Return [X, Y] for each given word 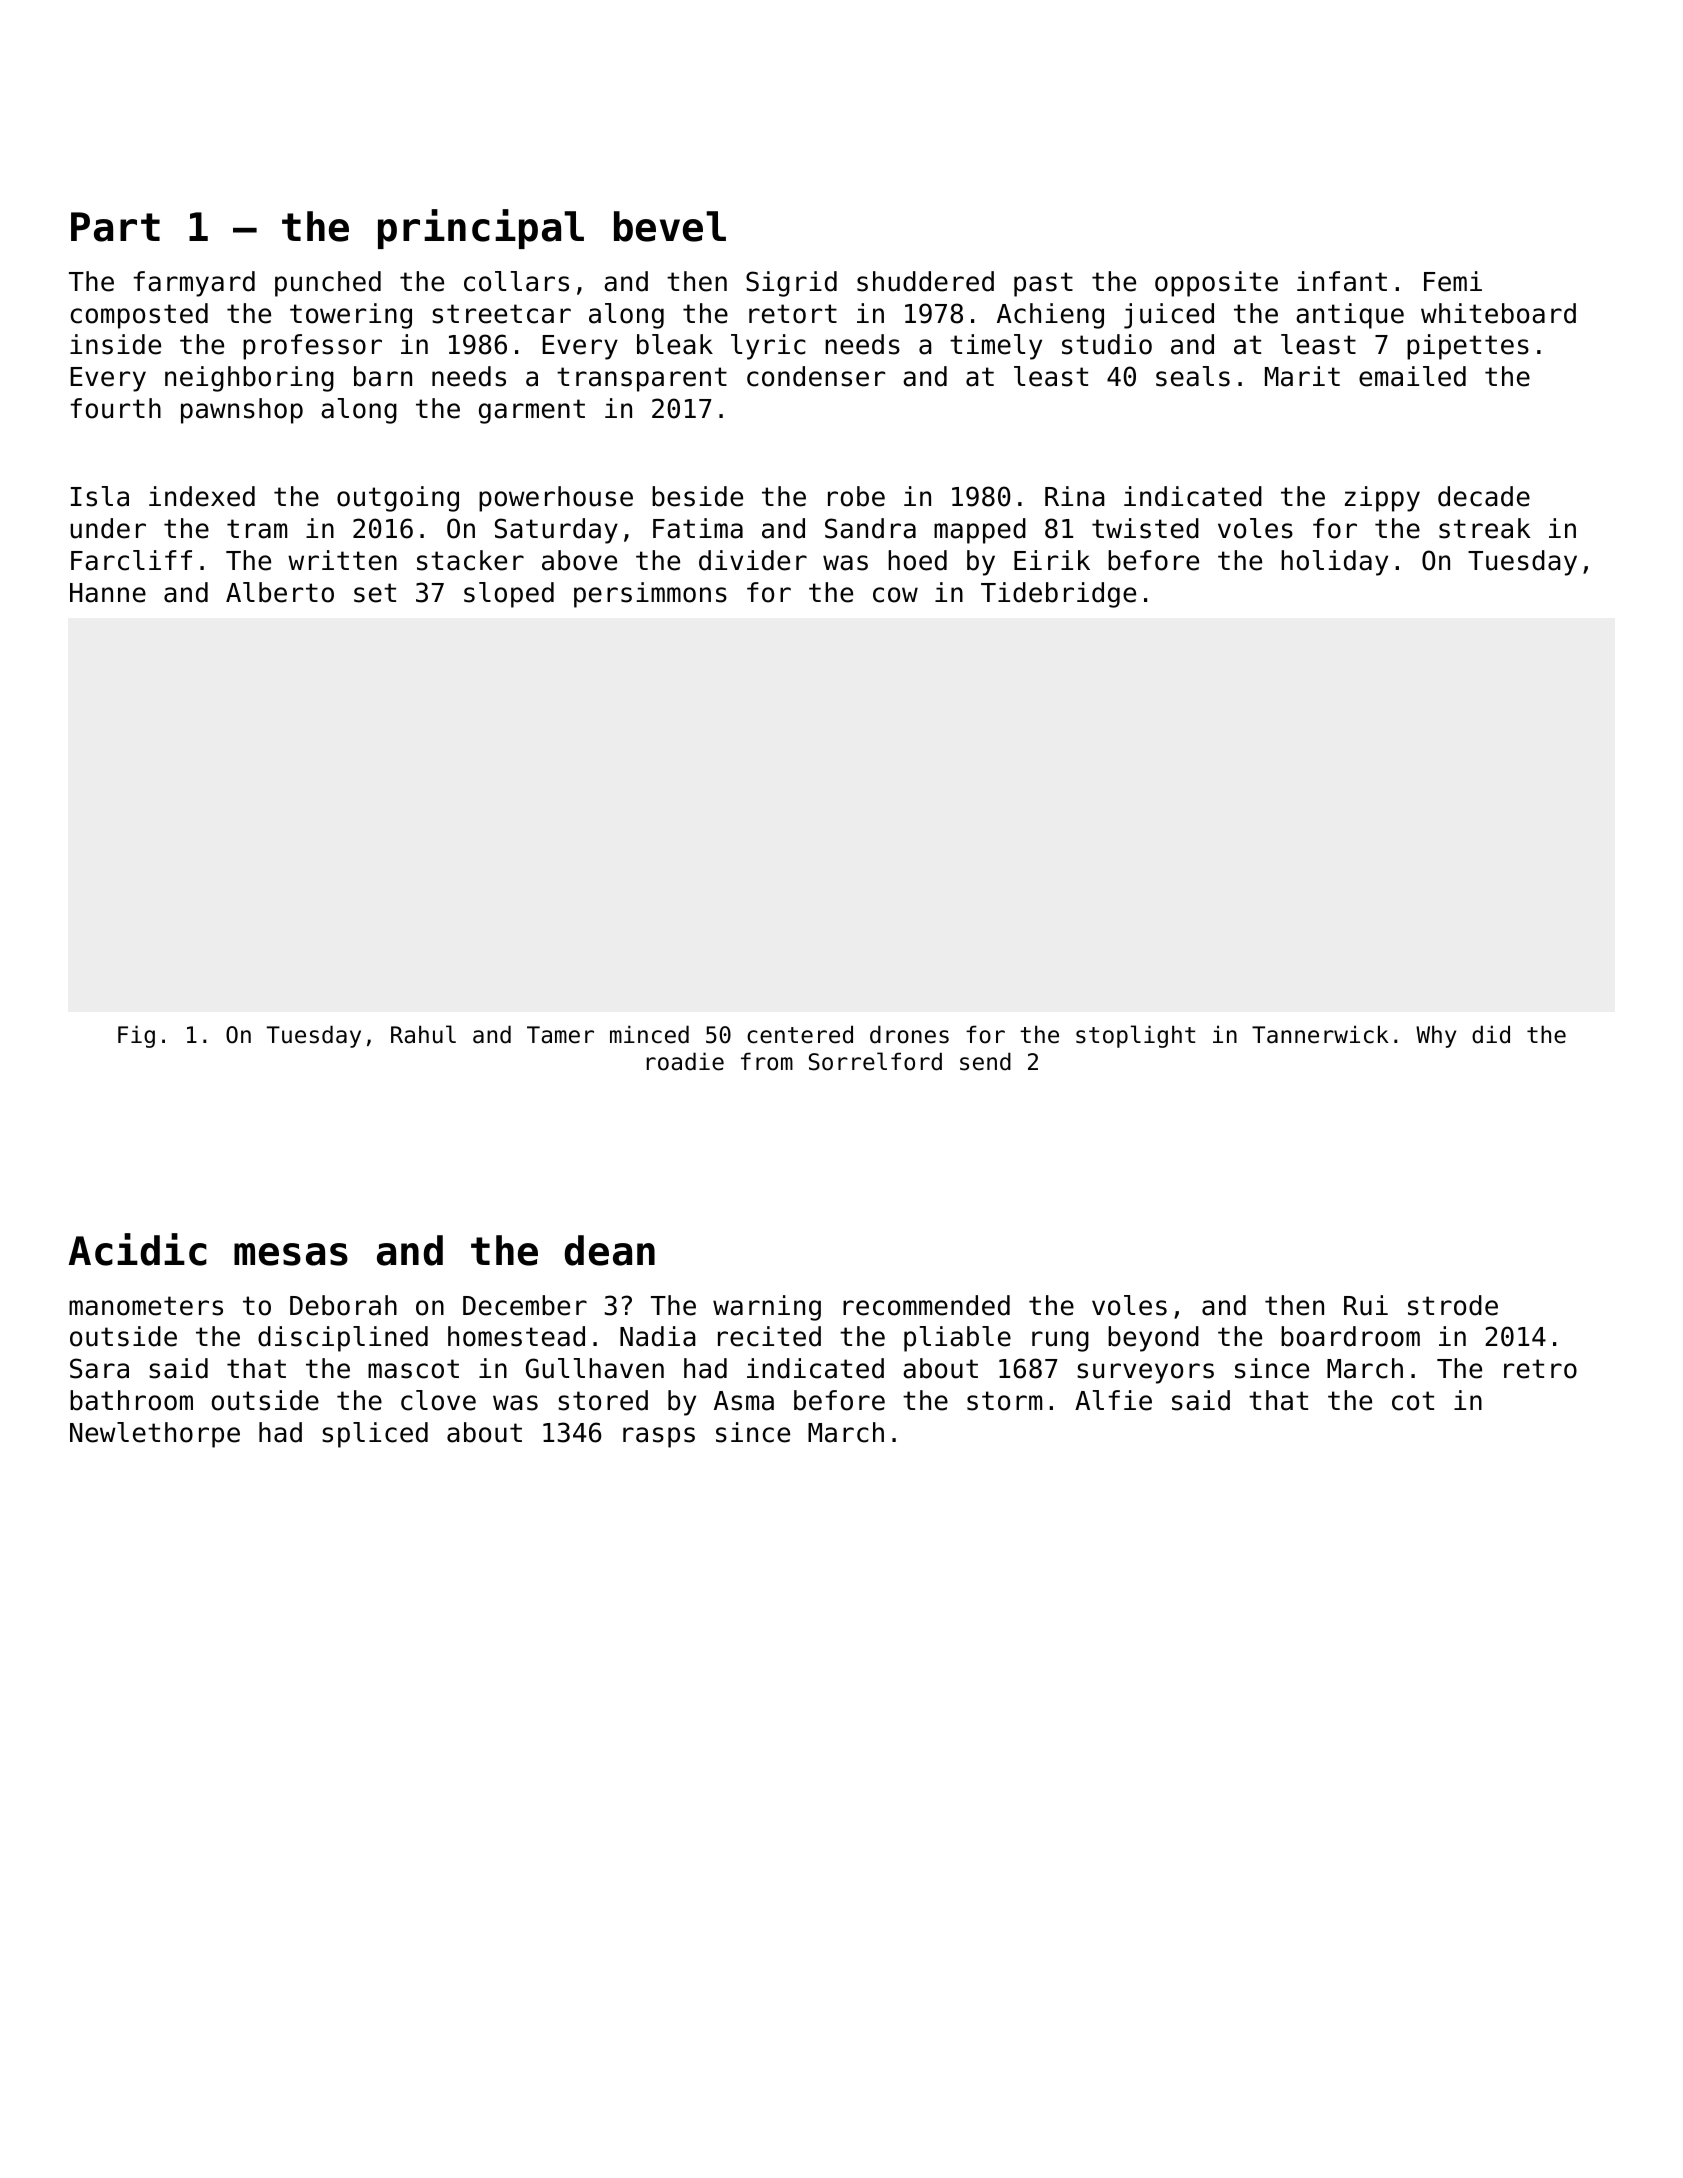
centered [800, 1034]
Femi [1453, 281]
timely [996, 347]
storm [1004, 1401]
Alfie [1113, 1400]
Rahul [423, 1034]
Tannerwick [1320, 1034]
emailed [1412, 376]
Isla [100, 496]
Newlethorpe [155, 1435]
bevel [670, 226]
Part [115, 227]
